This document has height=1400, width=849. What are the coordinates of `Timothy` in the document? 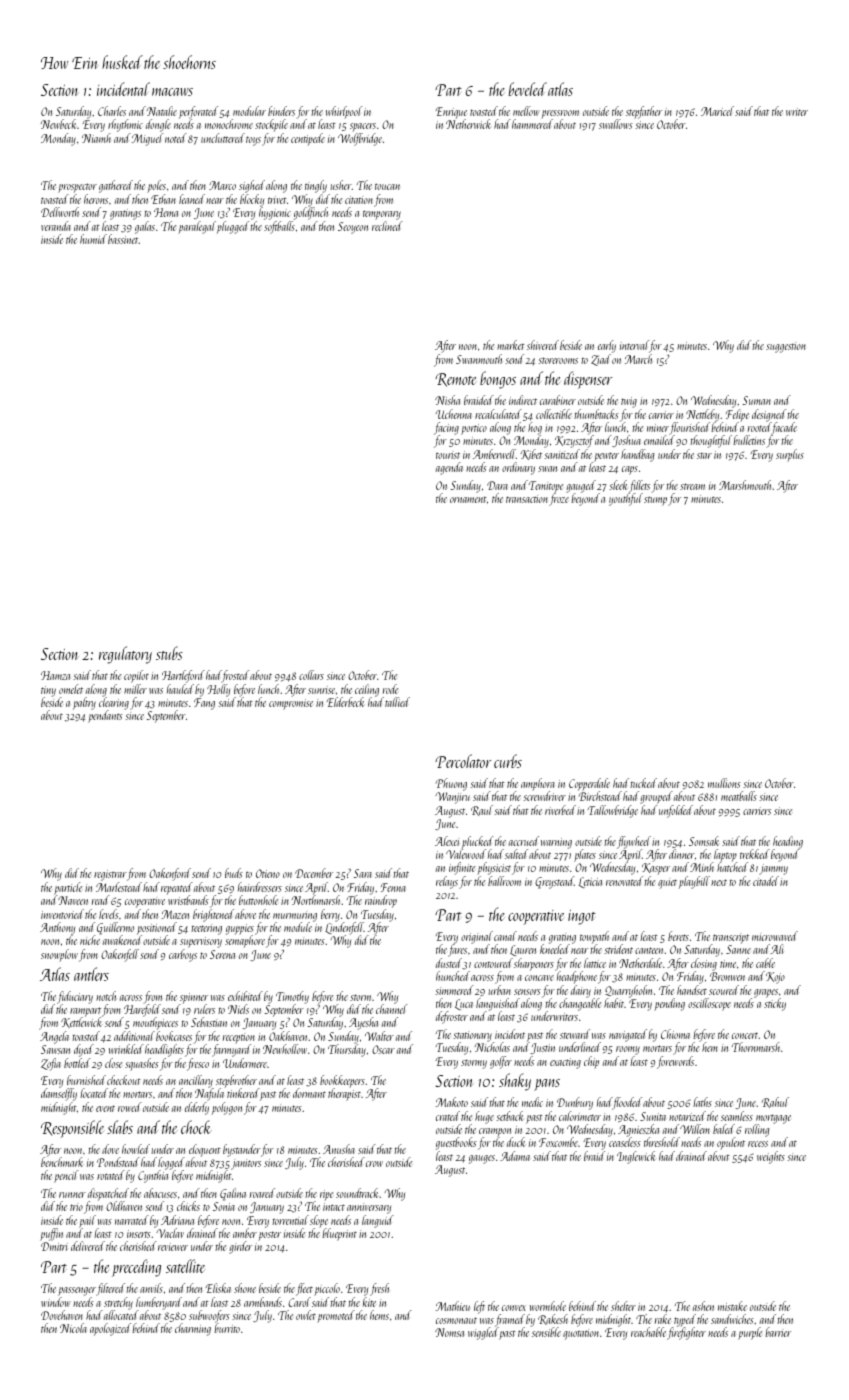 It's located at (292, 997).
